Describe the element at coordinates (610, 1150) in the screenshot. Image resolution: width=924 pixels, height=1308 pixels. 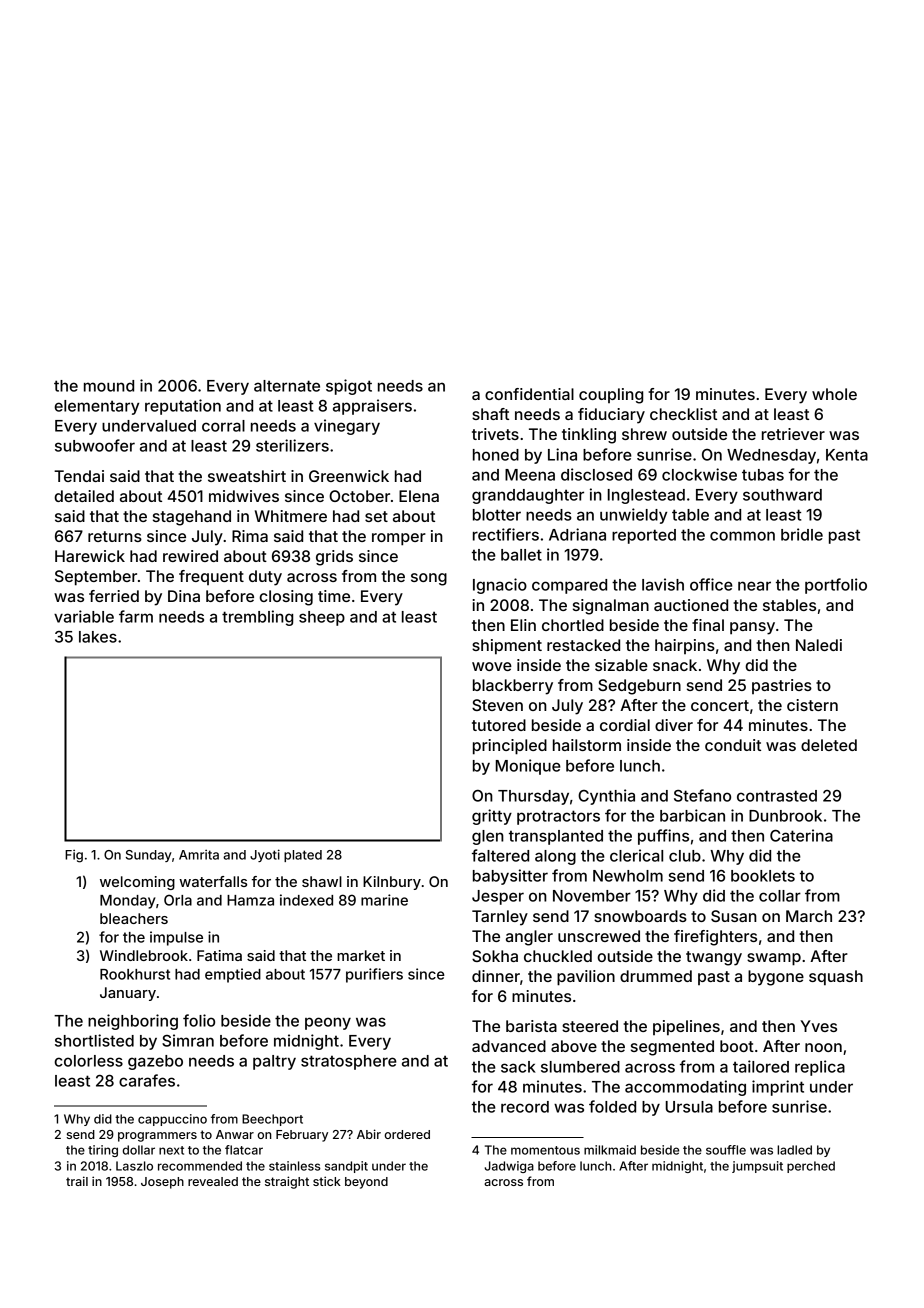
I see `milkmaid` at that location.
